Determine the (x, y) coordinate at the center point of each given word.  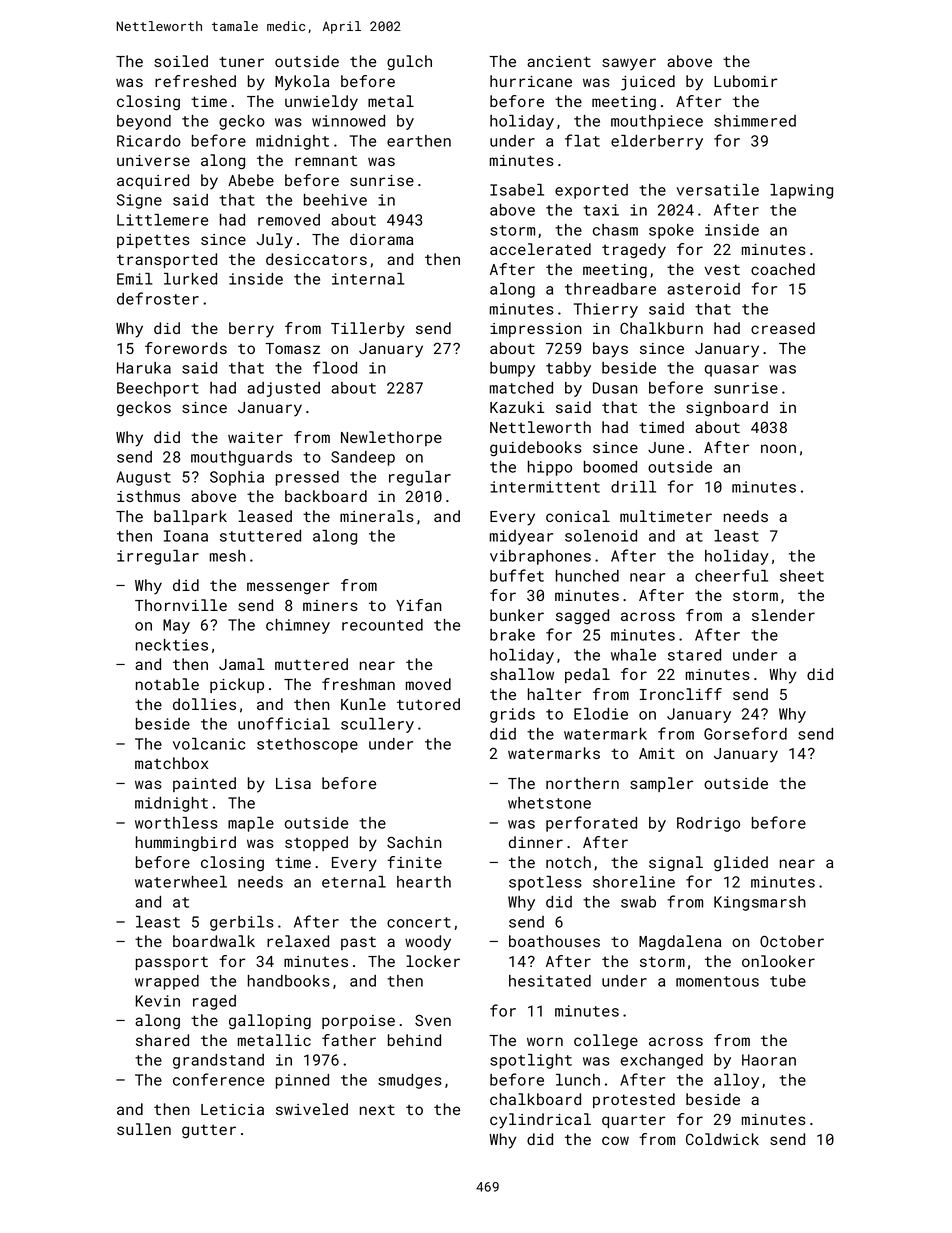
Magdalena (680, 943)
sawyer (629, 64)
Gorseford (745, 733)
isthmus (148, 496)
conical (578, 516)
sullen (144, 1129)
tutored (428, 704)
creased (783, 328)
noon (778, 448)
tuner (241, 61)
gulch (409, 63)
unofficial (284, 723)
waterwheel (181, 882)
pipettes (153, 241)
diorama (381, 239)
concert (419, 922)
